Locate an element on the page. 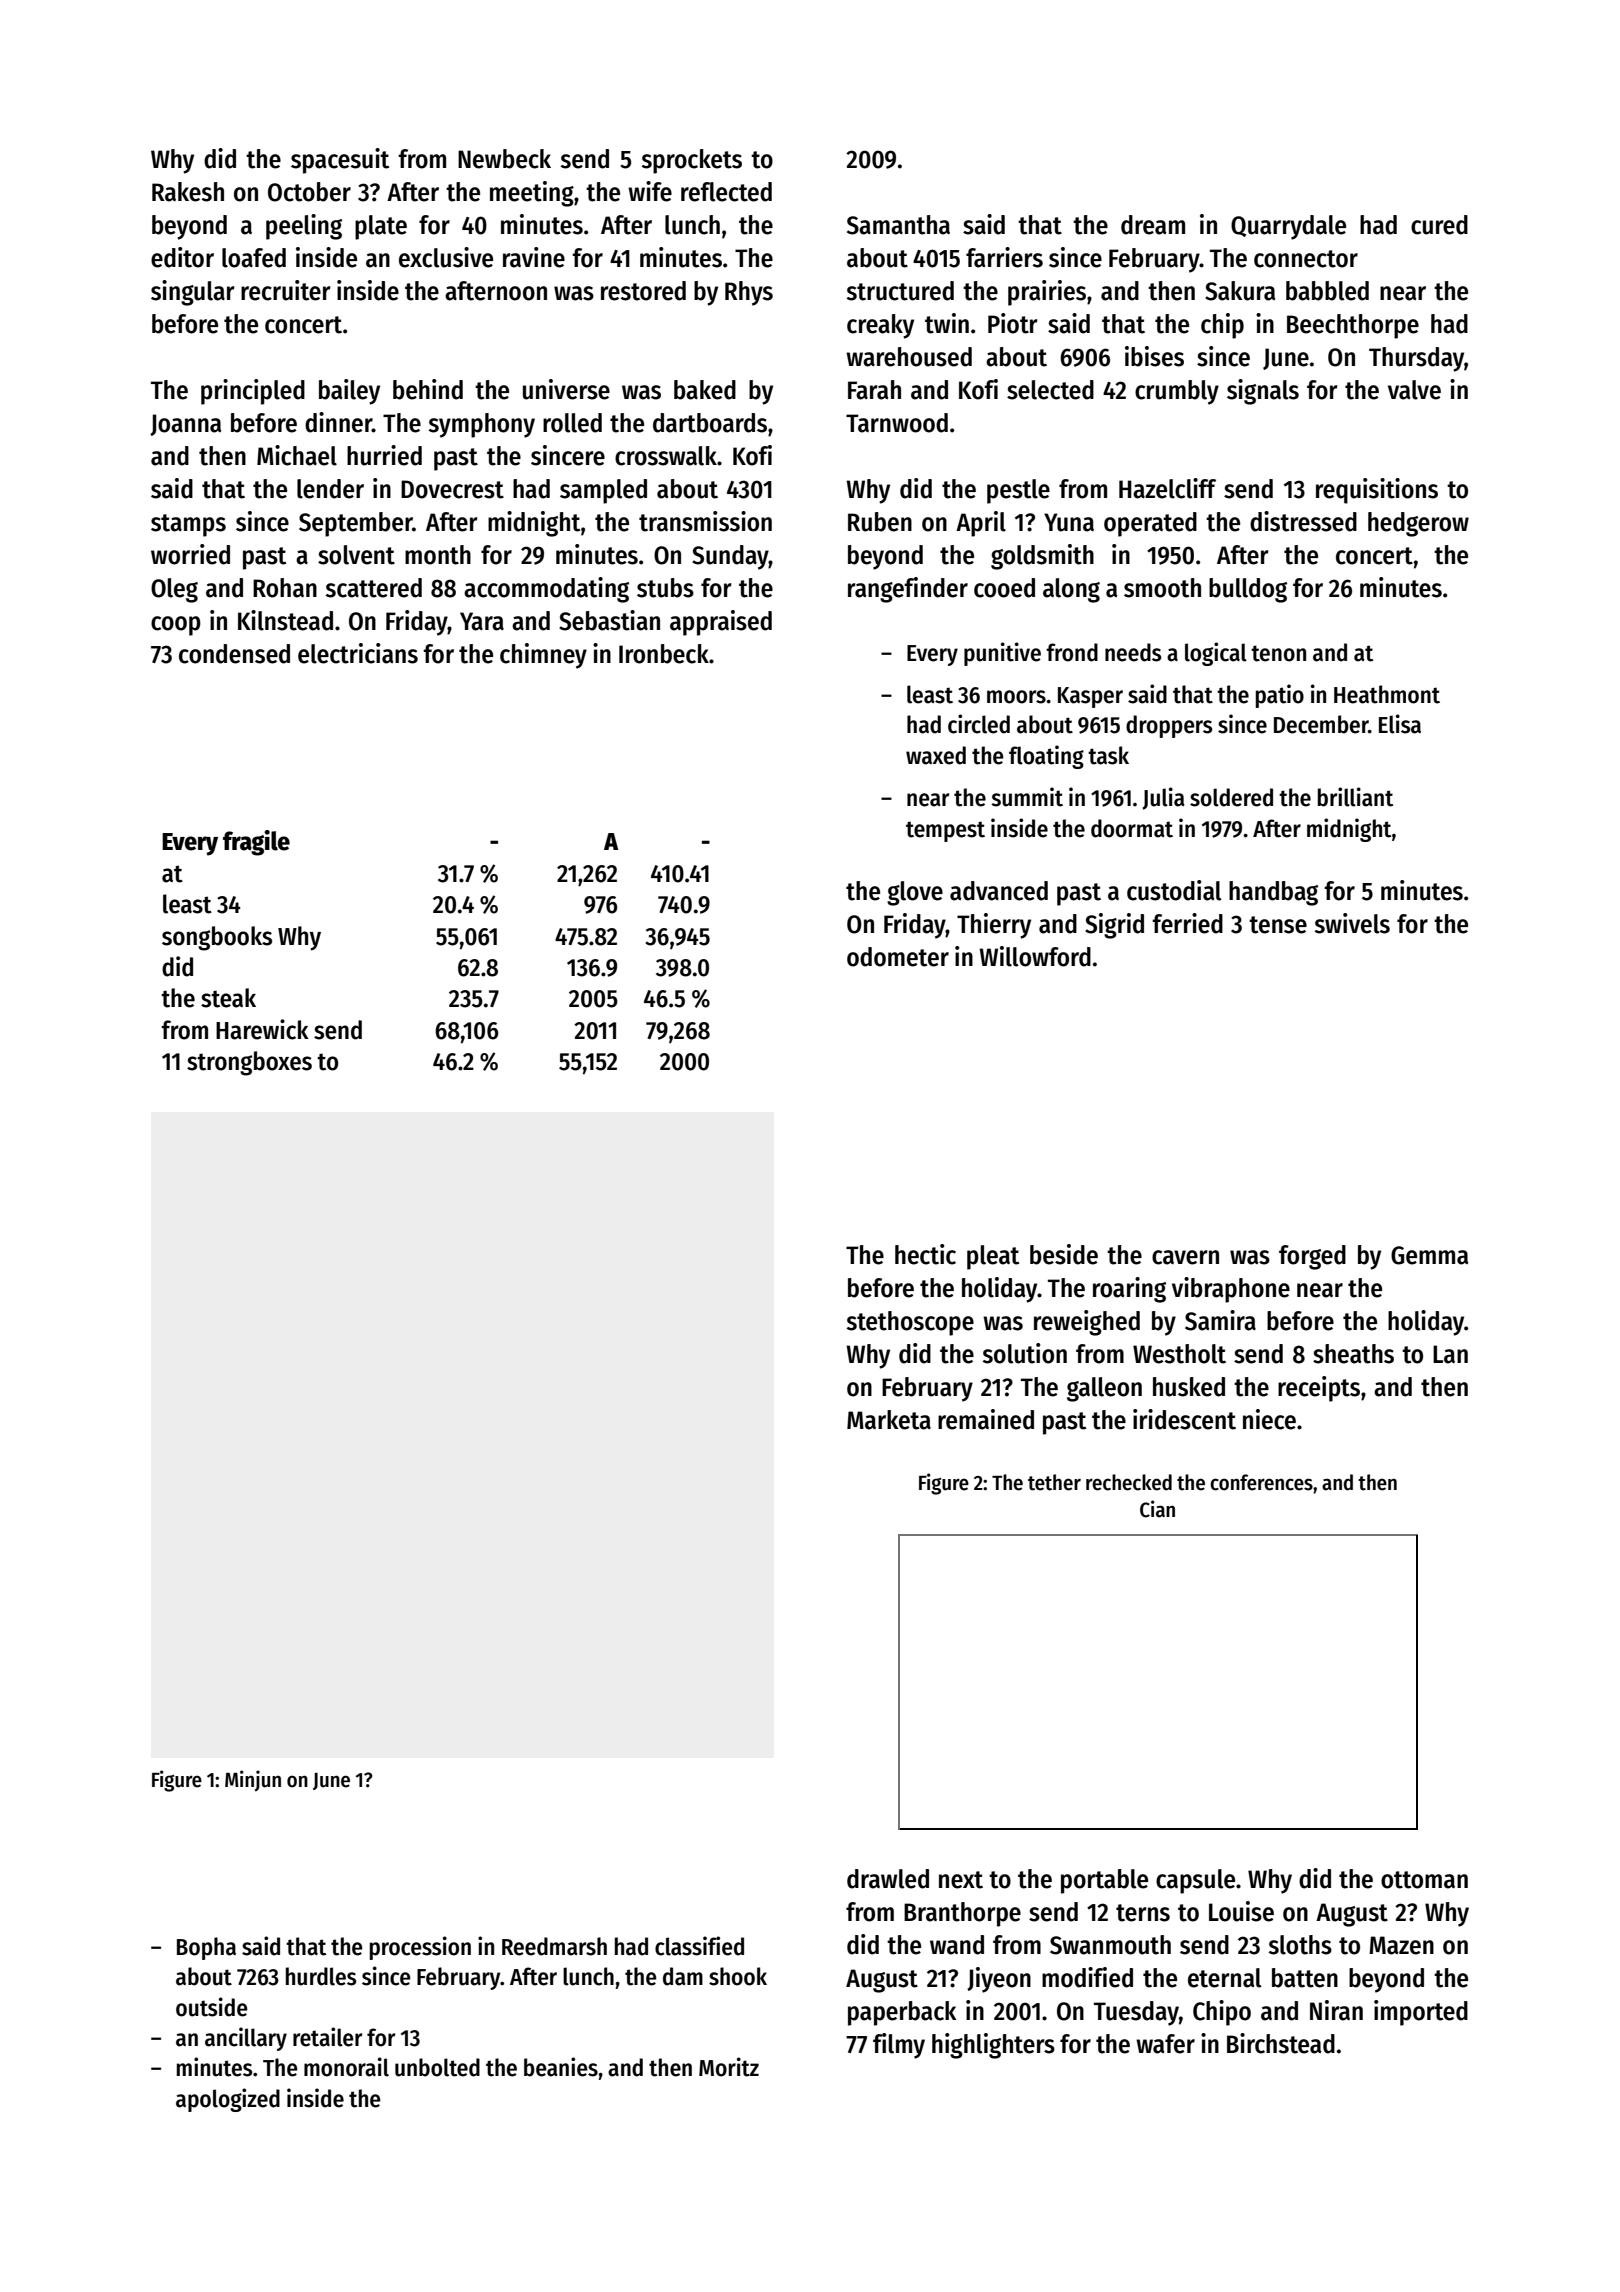 This image has width=1620, height=2292. fragile is located at coordinates (256, 843).
